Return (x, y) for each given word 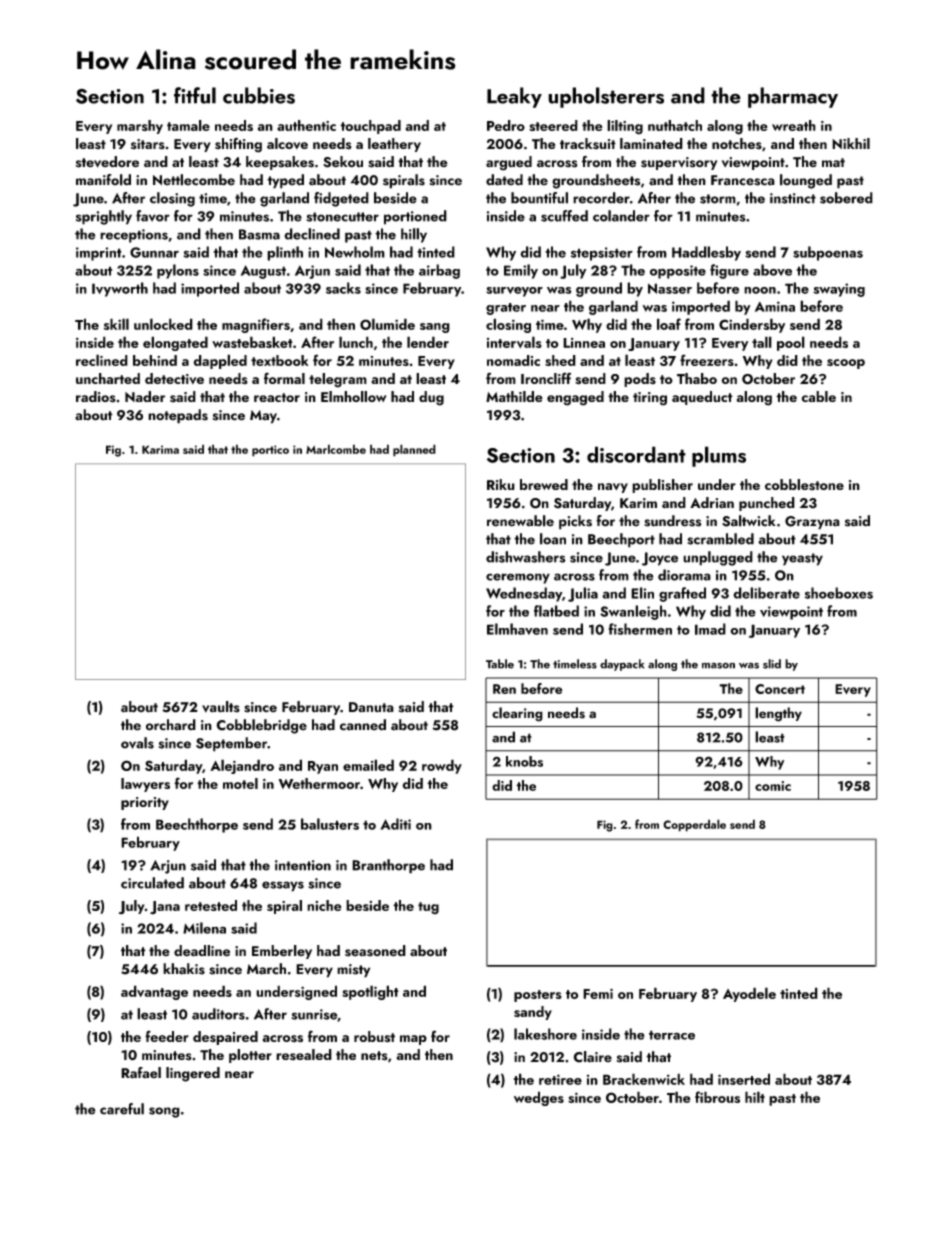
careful (122, 1109)
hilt (755, 1097)
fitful (195, 95)
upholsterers (606, 97)
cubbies (259, 95)
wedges (539, 1098)
